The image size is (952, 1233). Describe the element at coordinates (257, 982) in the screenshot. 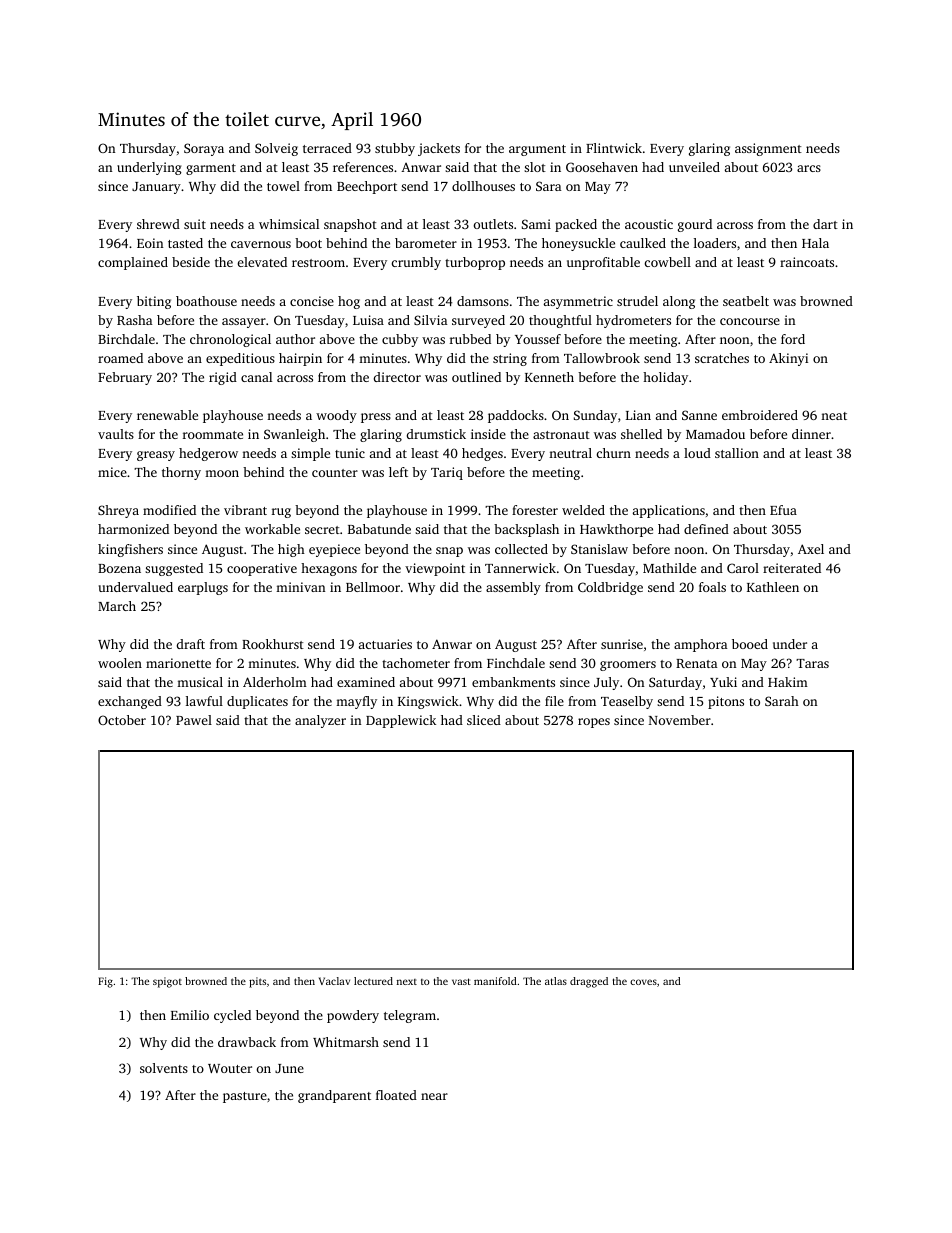

I see `pits` at that location.
